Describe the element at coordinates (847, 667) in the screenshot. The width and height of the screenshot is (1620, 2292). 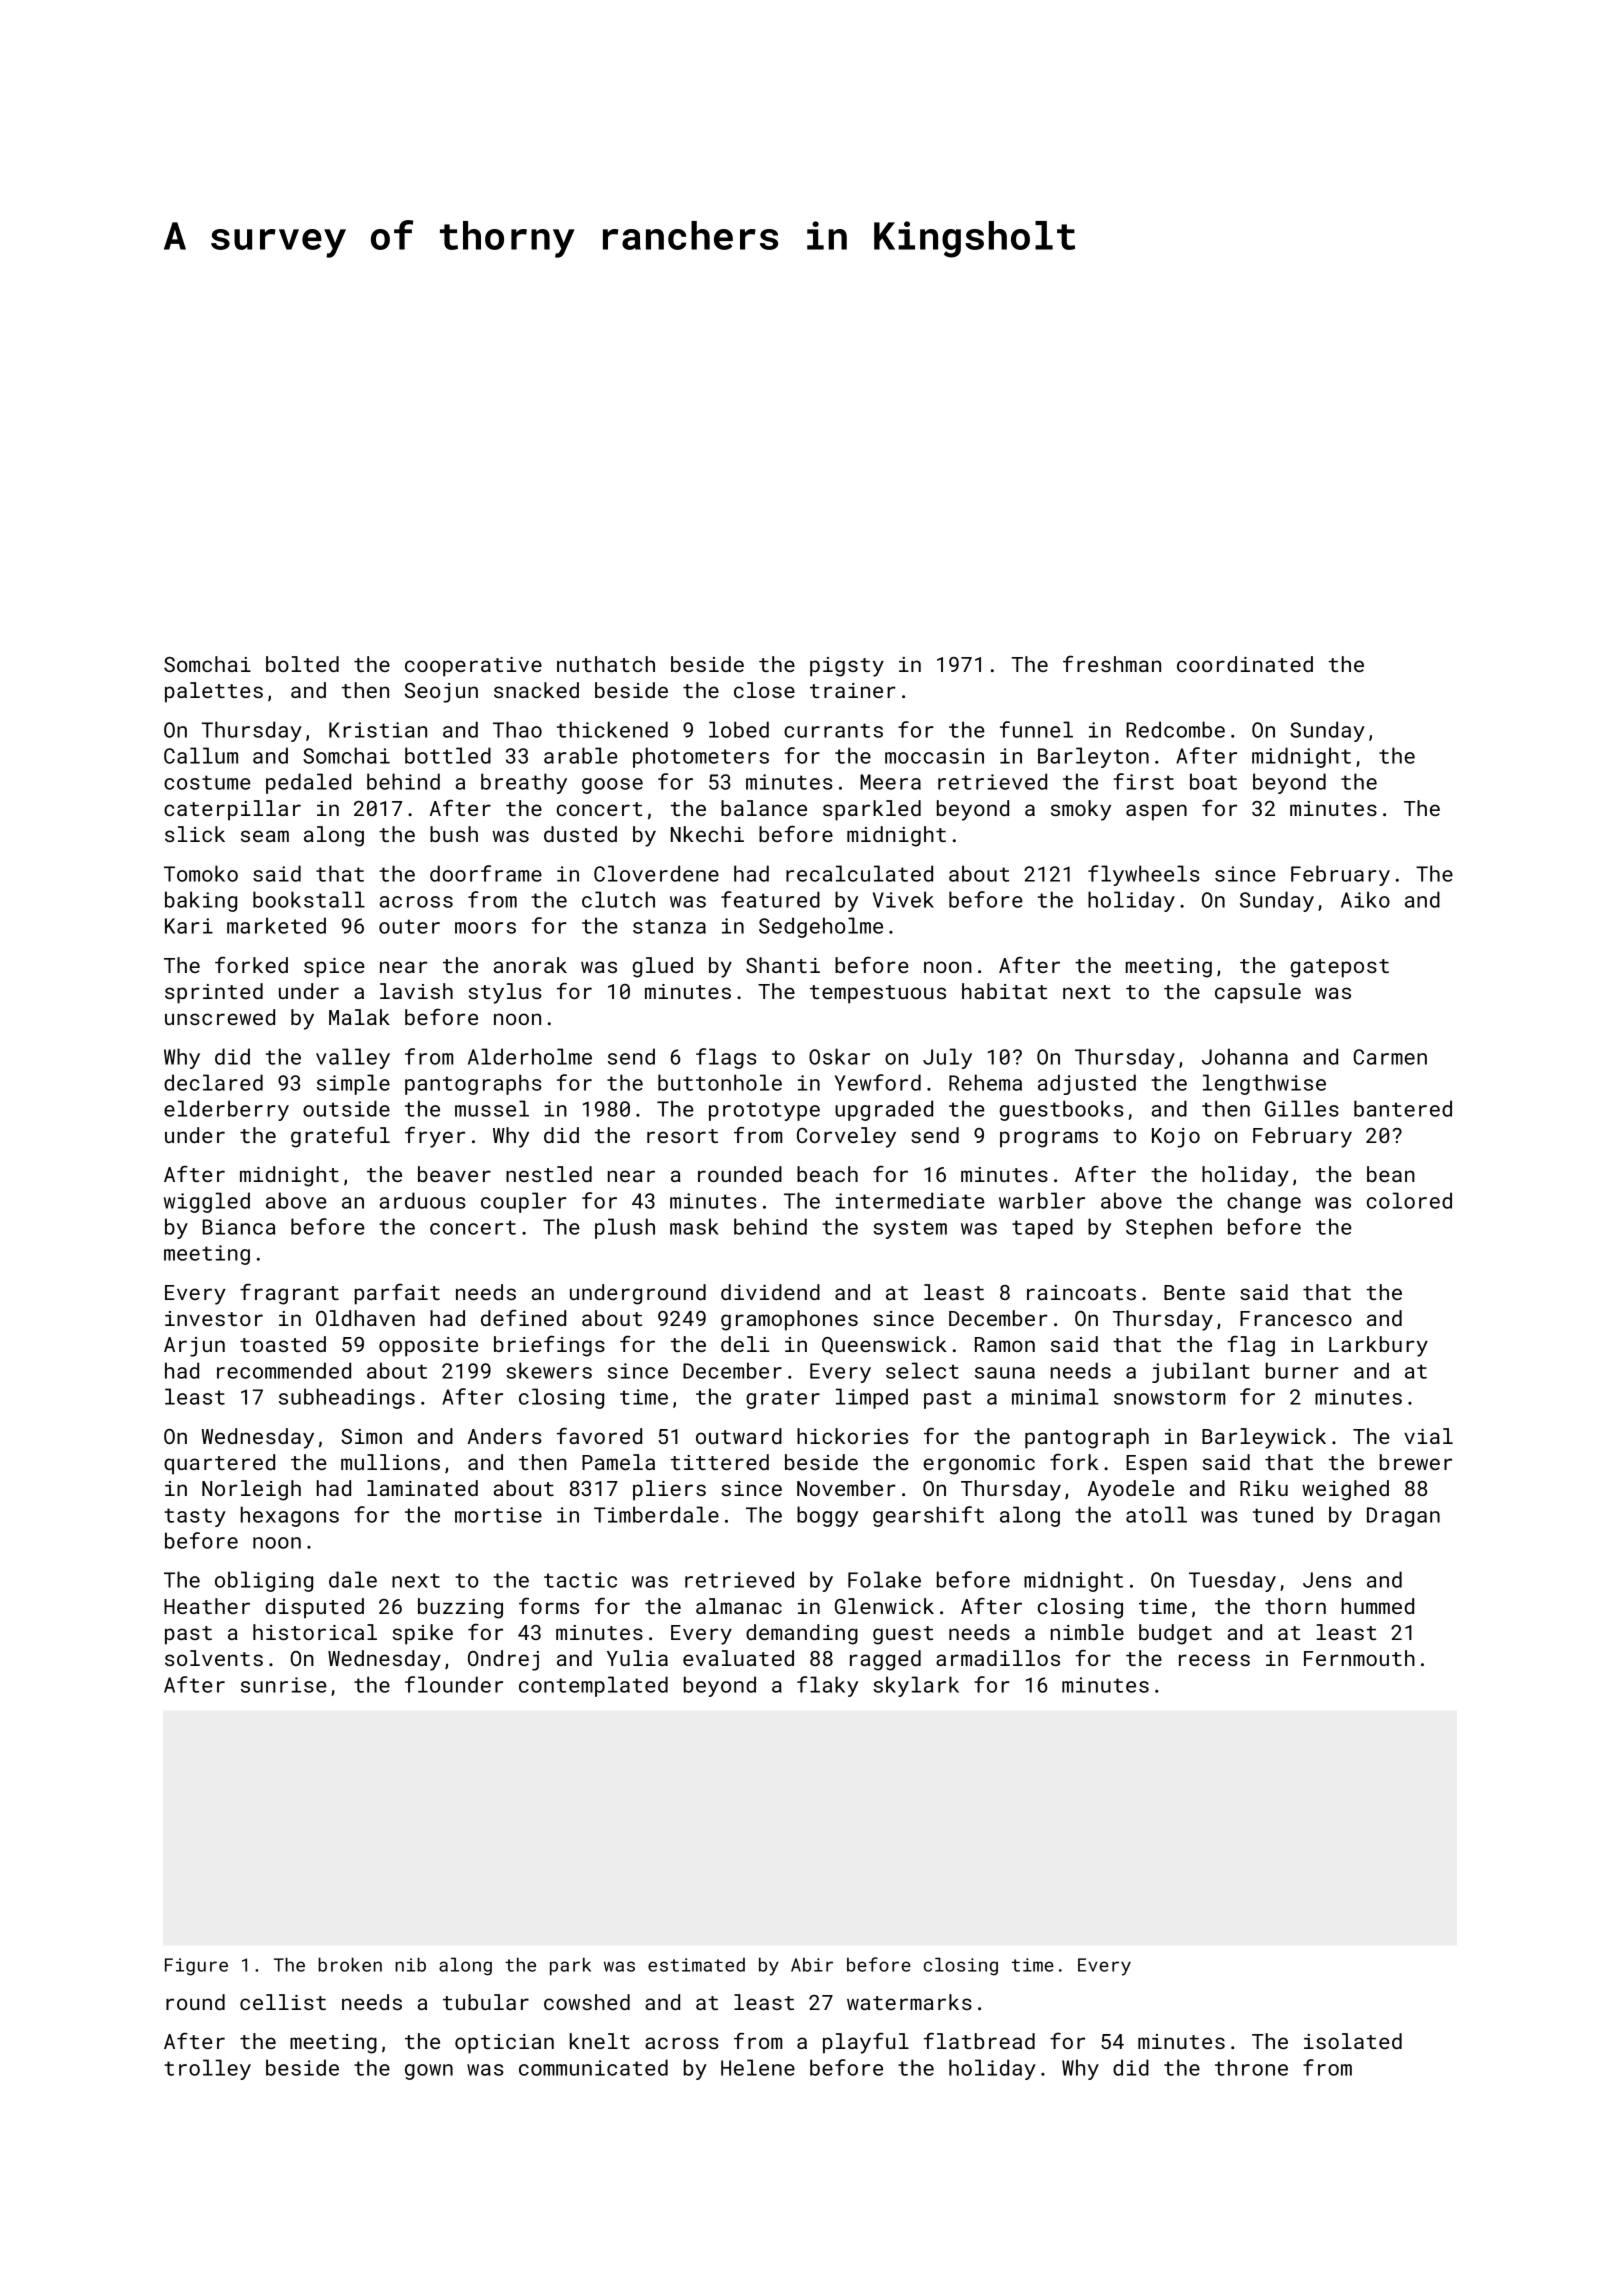
I see `pigsty` at that location.
